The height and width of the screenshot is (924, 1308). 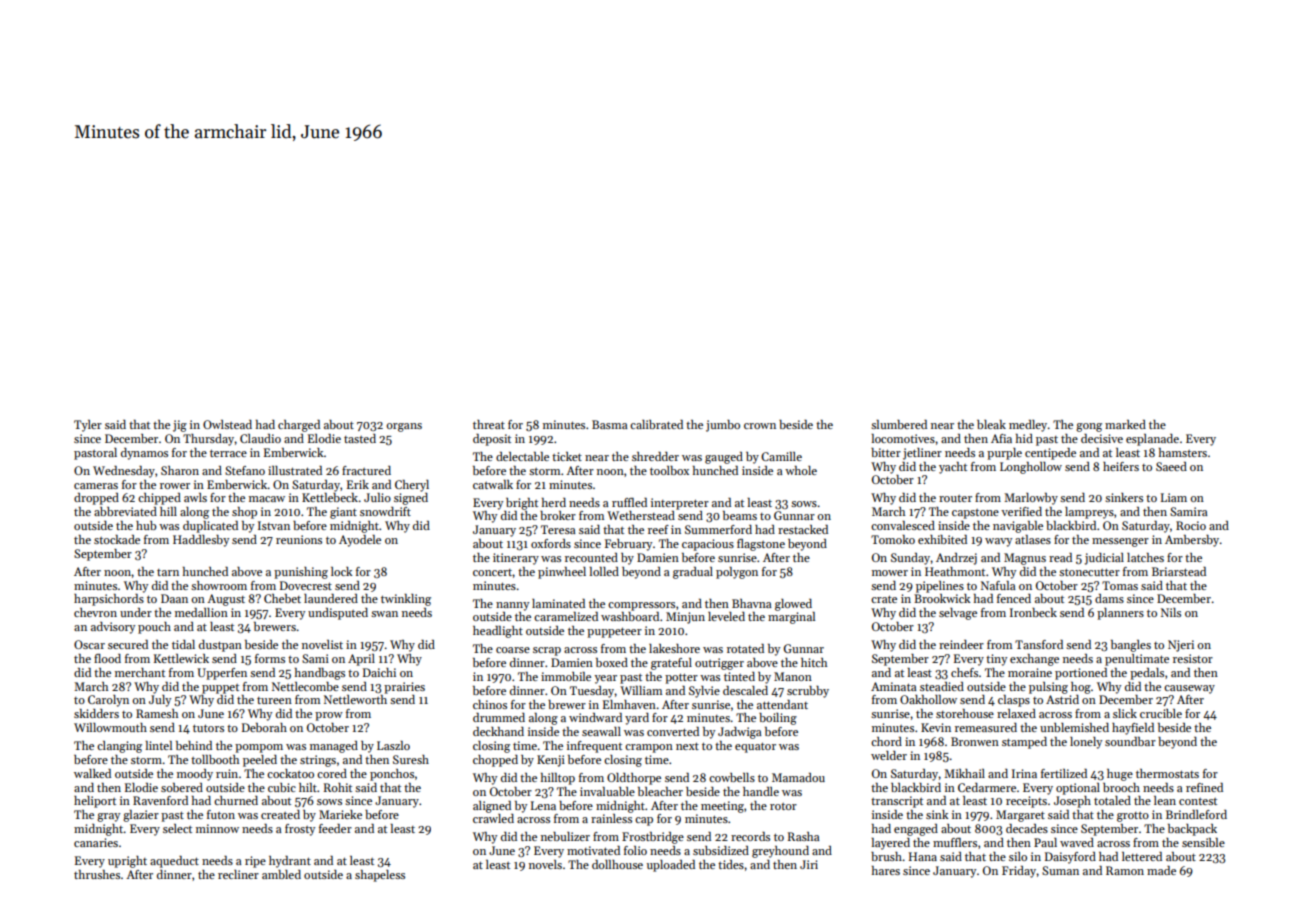 I want to click on reindeer, so click(x=961, y=644).
